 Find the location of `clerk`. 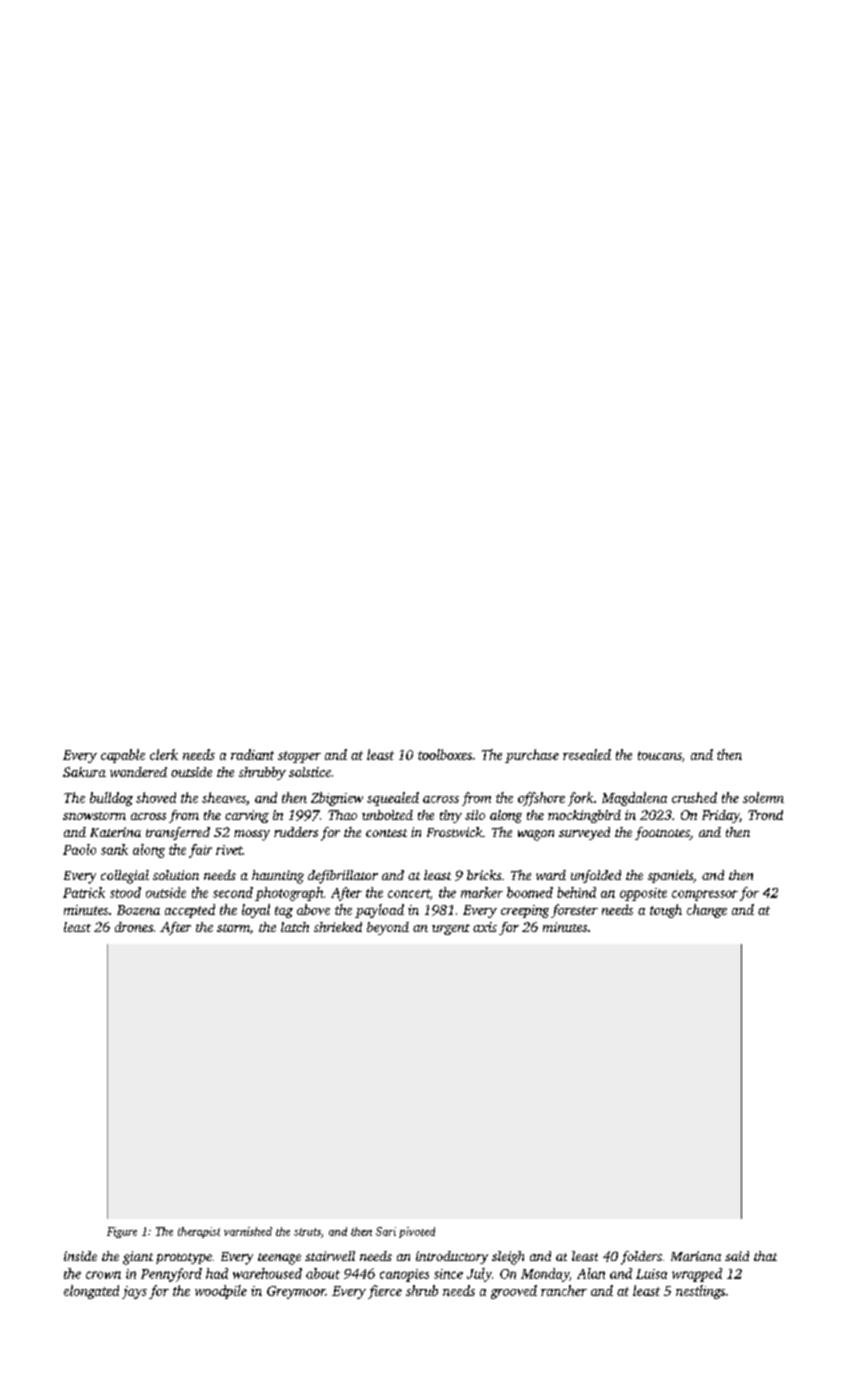

clerk is located at coordinates (164, 754).
